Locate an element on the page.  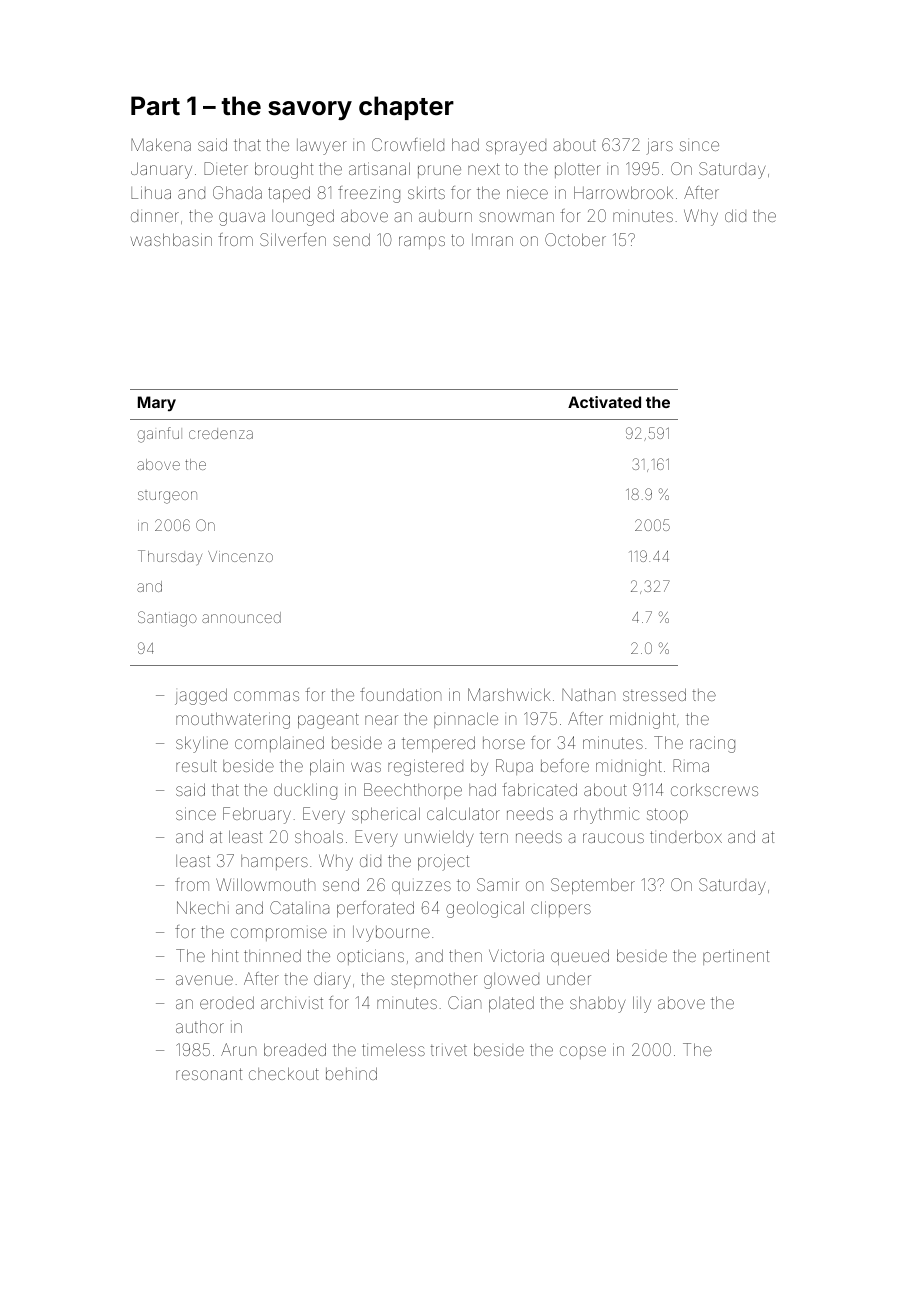
Mary is located at coordinates (157, 403).
